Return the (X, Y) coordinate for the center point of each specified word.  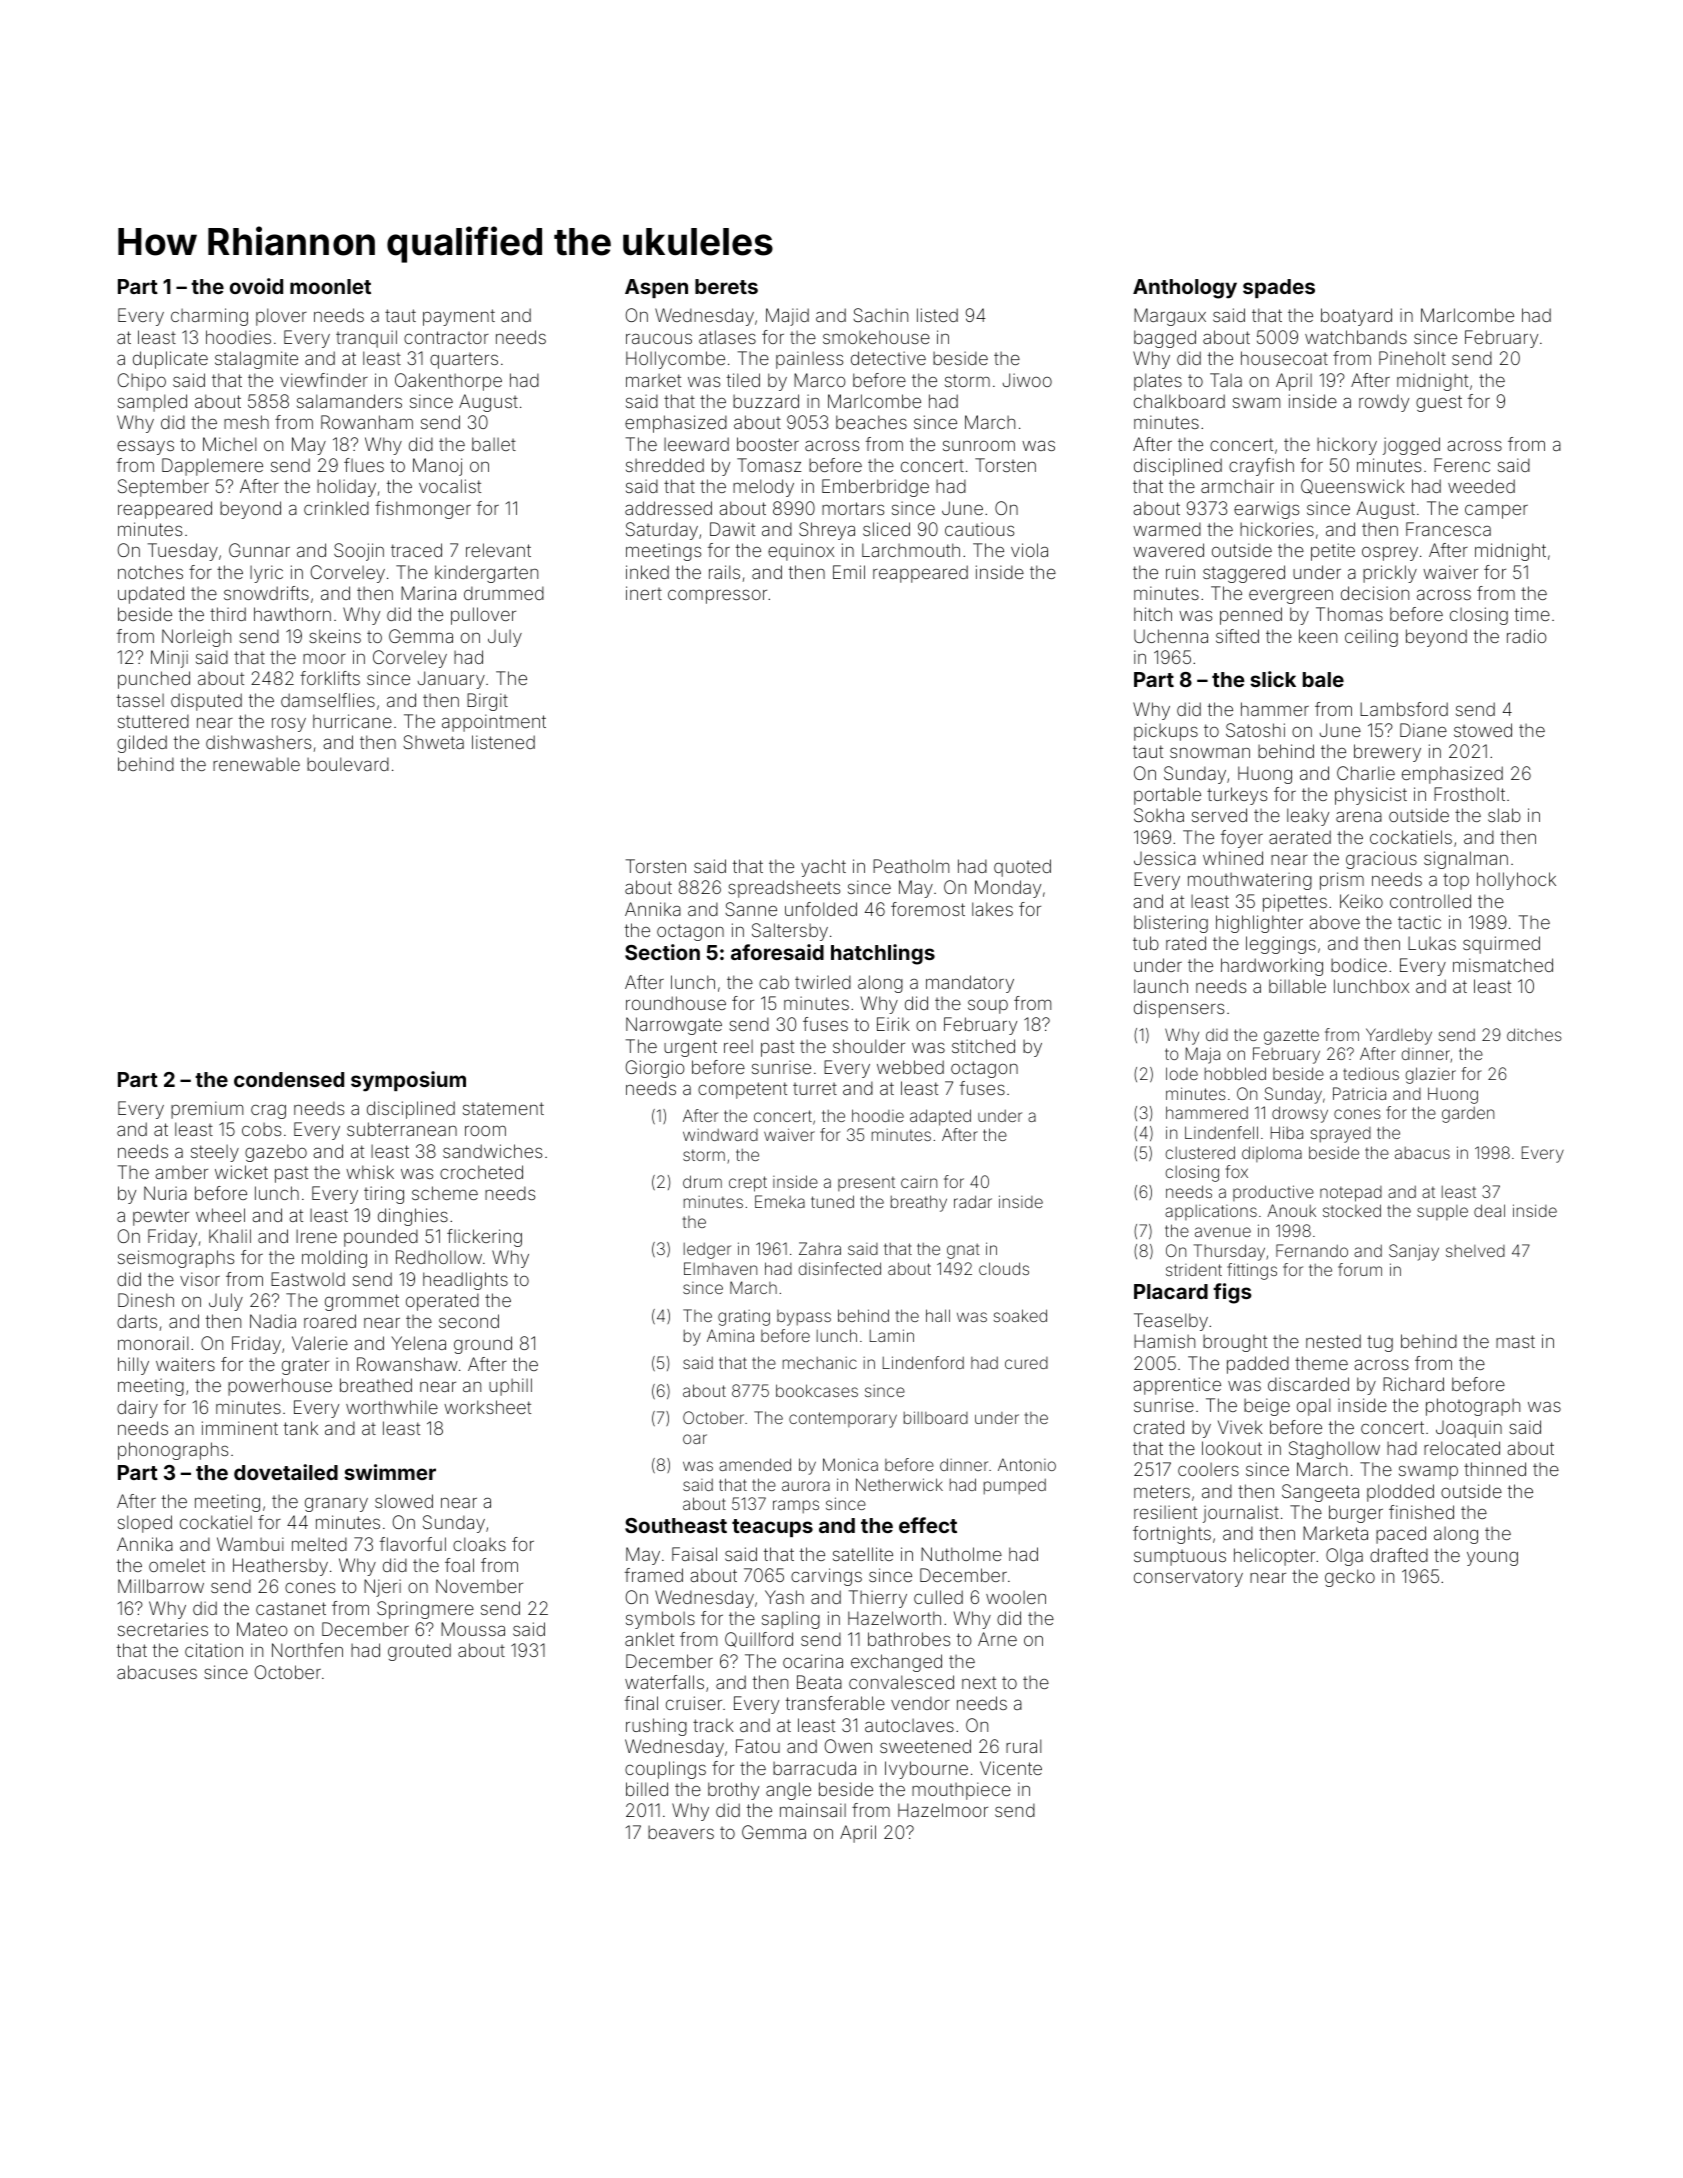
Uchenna (1171, 636)
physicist (1371, 796)
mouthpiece (961, 1791)
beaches (871, 422)
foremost (928, 909)
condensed (289, 1079)
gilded (142, 744)
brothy (733, 1791)
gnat (963, 1251)
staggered (1244, 574)
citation (214, 1650)
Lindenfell (1221, 1132)
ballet (494, 444)
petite (1333, 552)
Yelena (418, 1343)
